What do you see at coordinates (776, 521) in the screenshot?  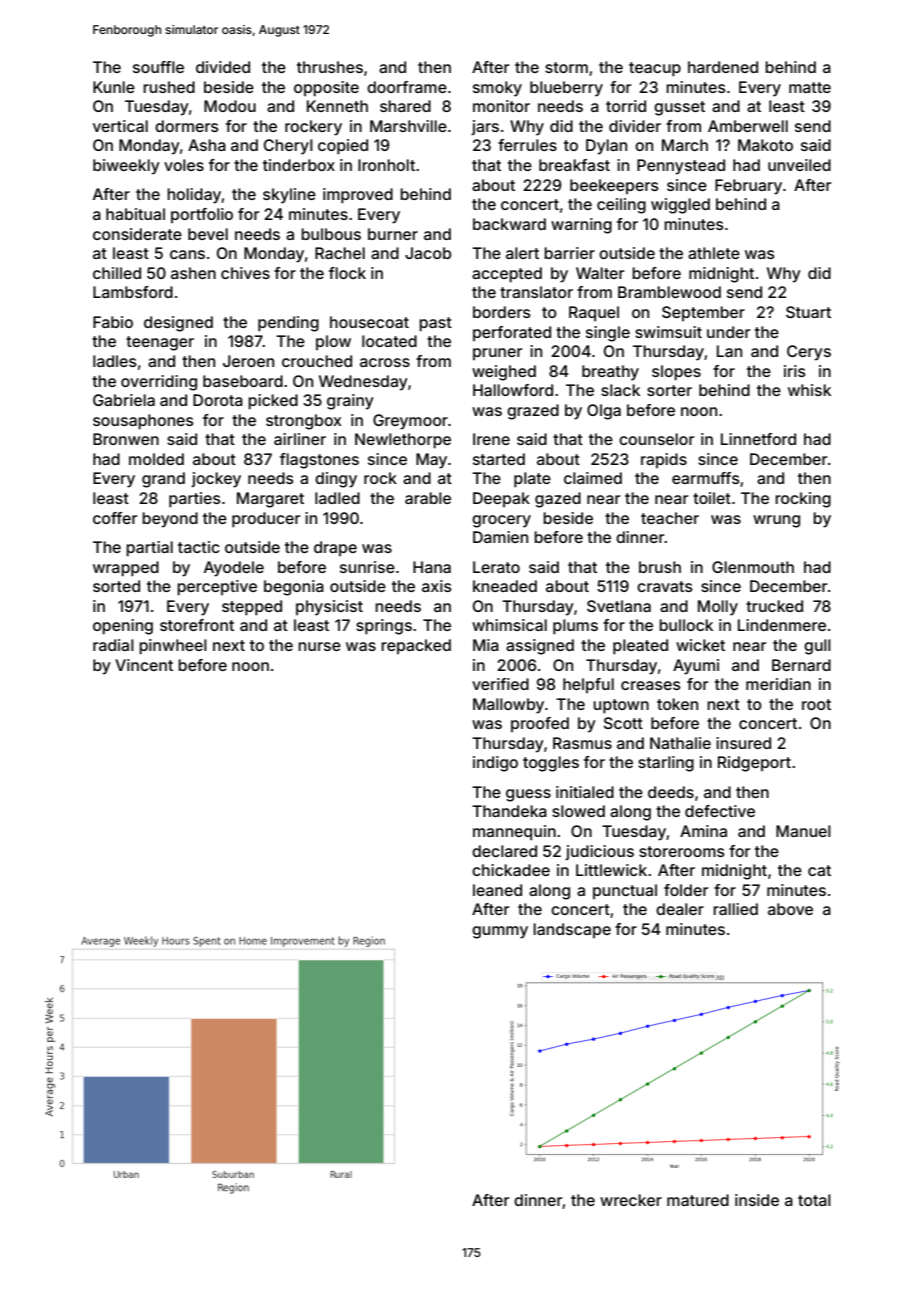 I see `wrung` at bounding box center [776, 521].
